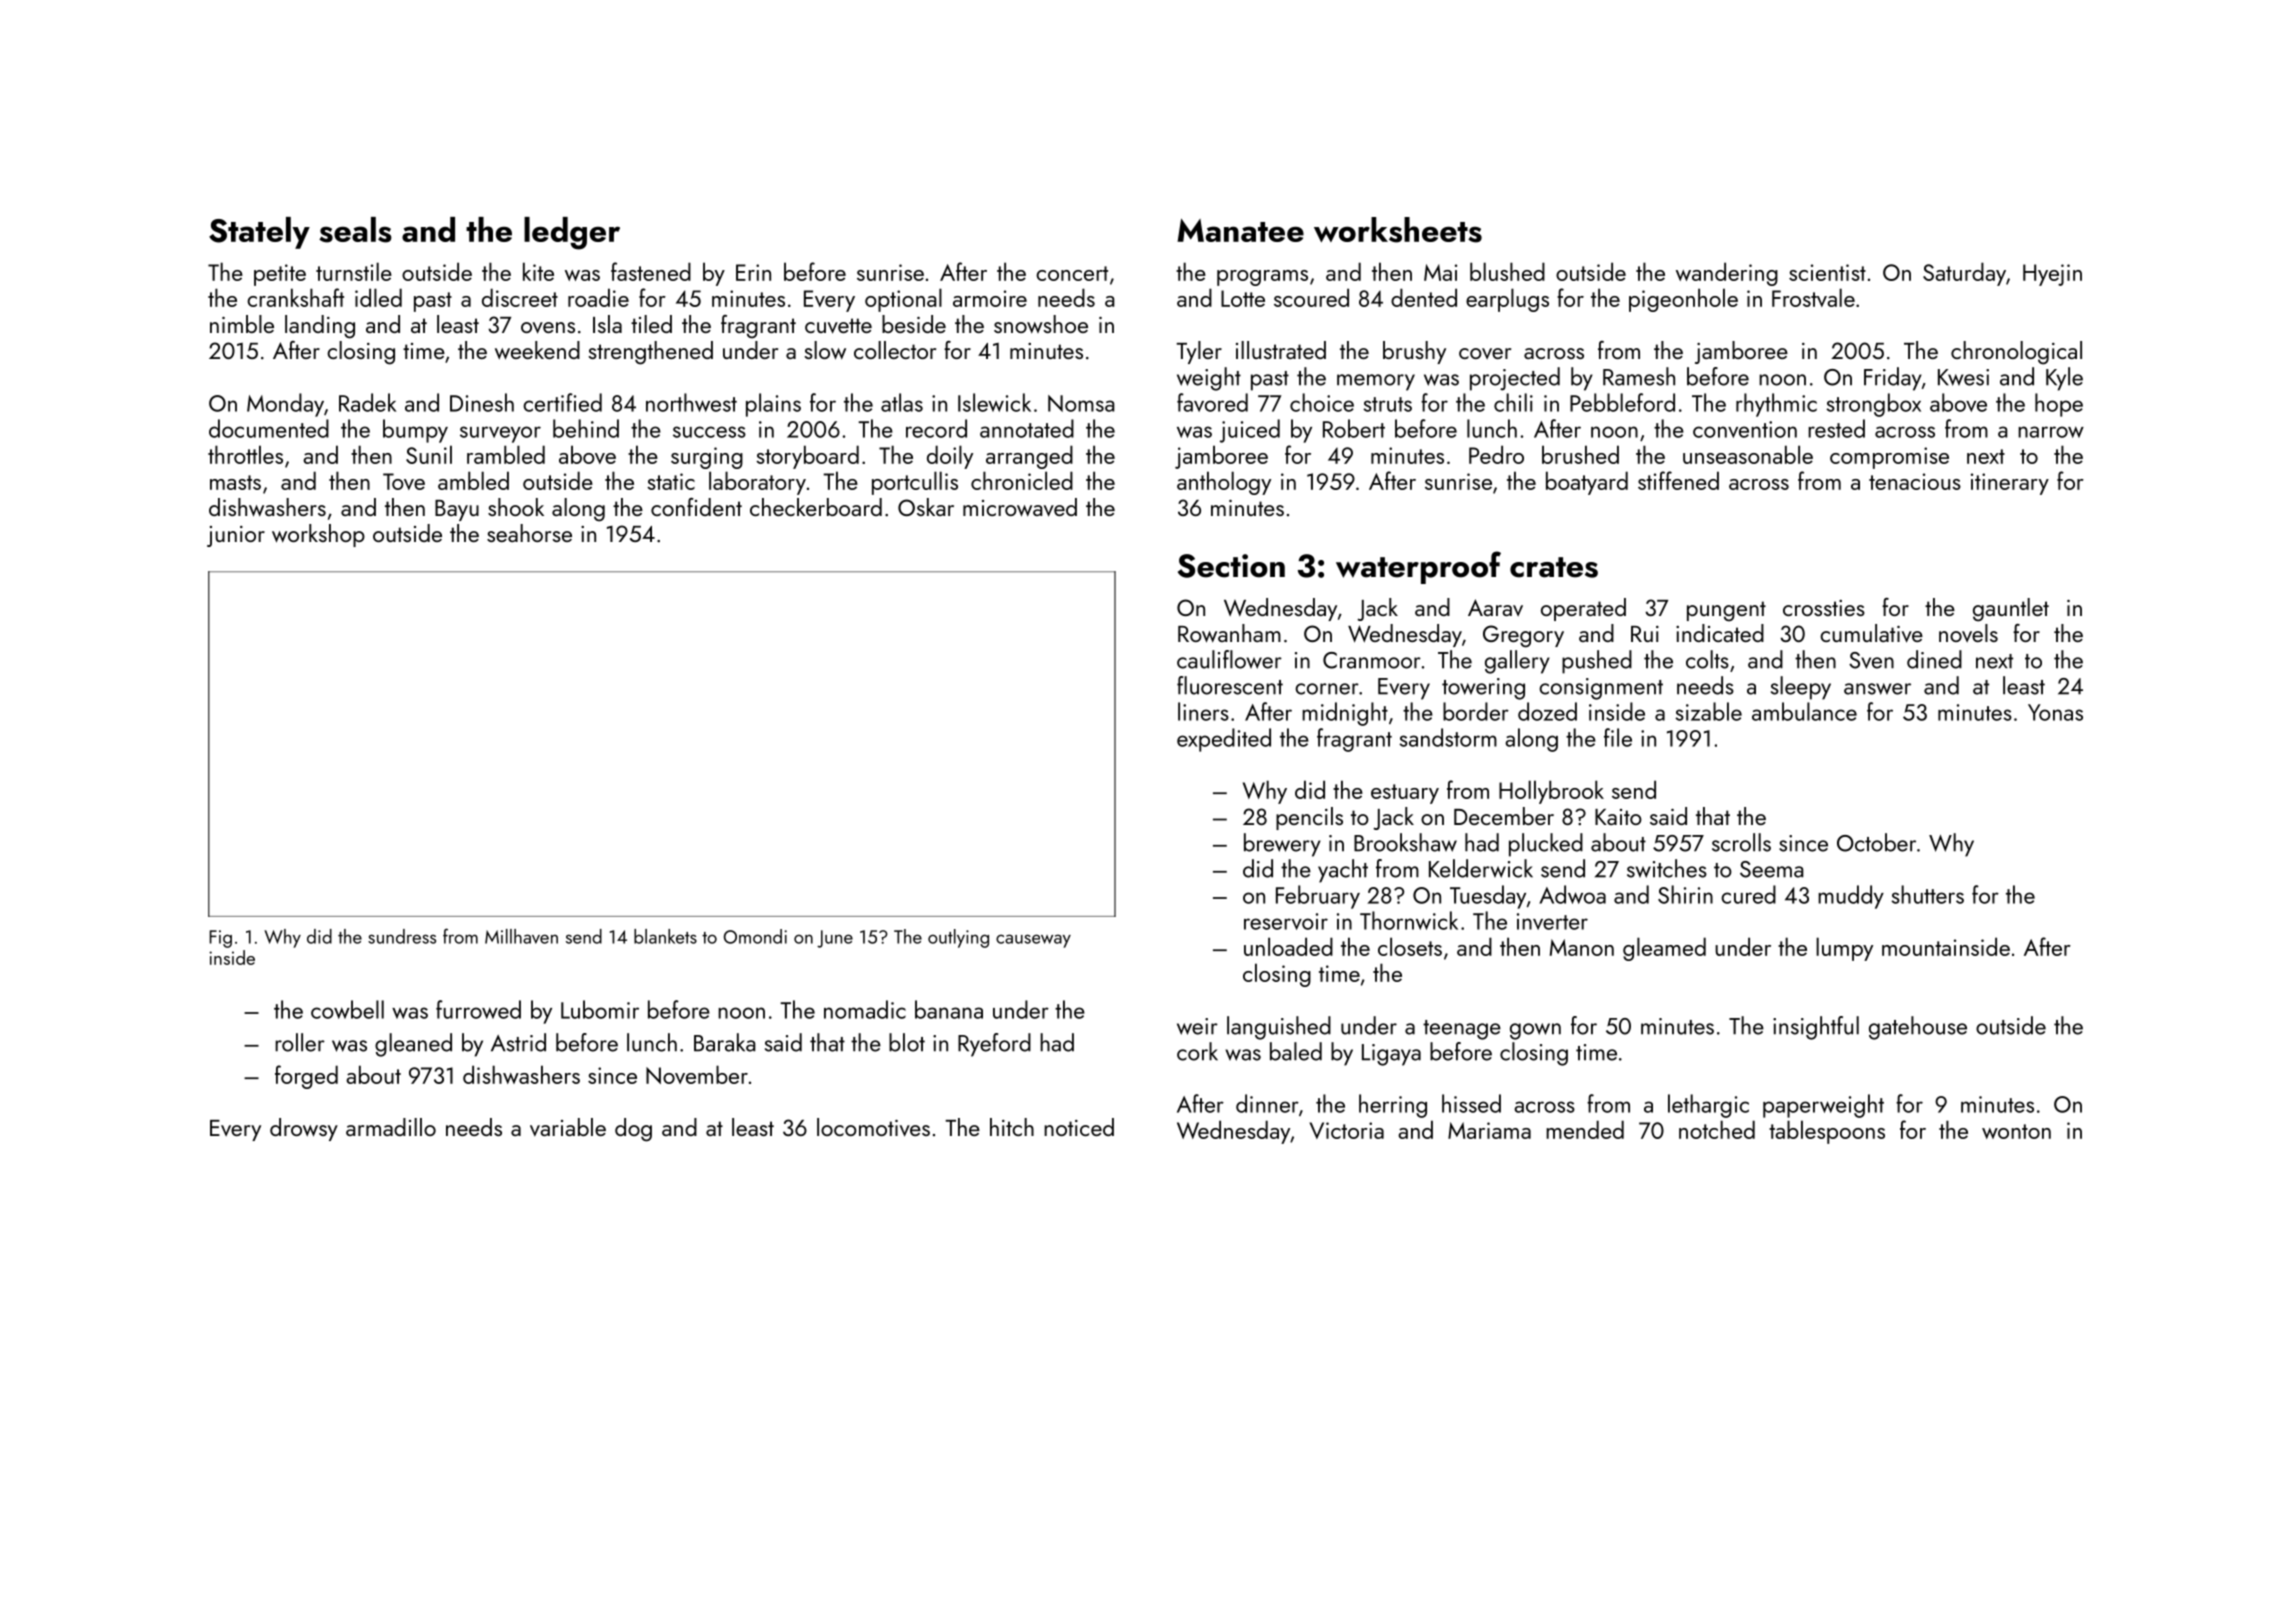 The image size is (2292, 1620). Describe the element at coordinates (355, 230) in the screenshot. I see `seals` at that location.
